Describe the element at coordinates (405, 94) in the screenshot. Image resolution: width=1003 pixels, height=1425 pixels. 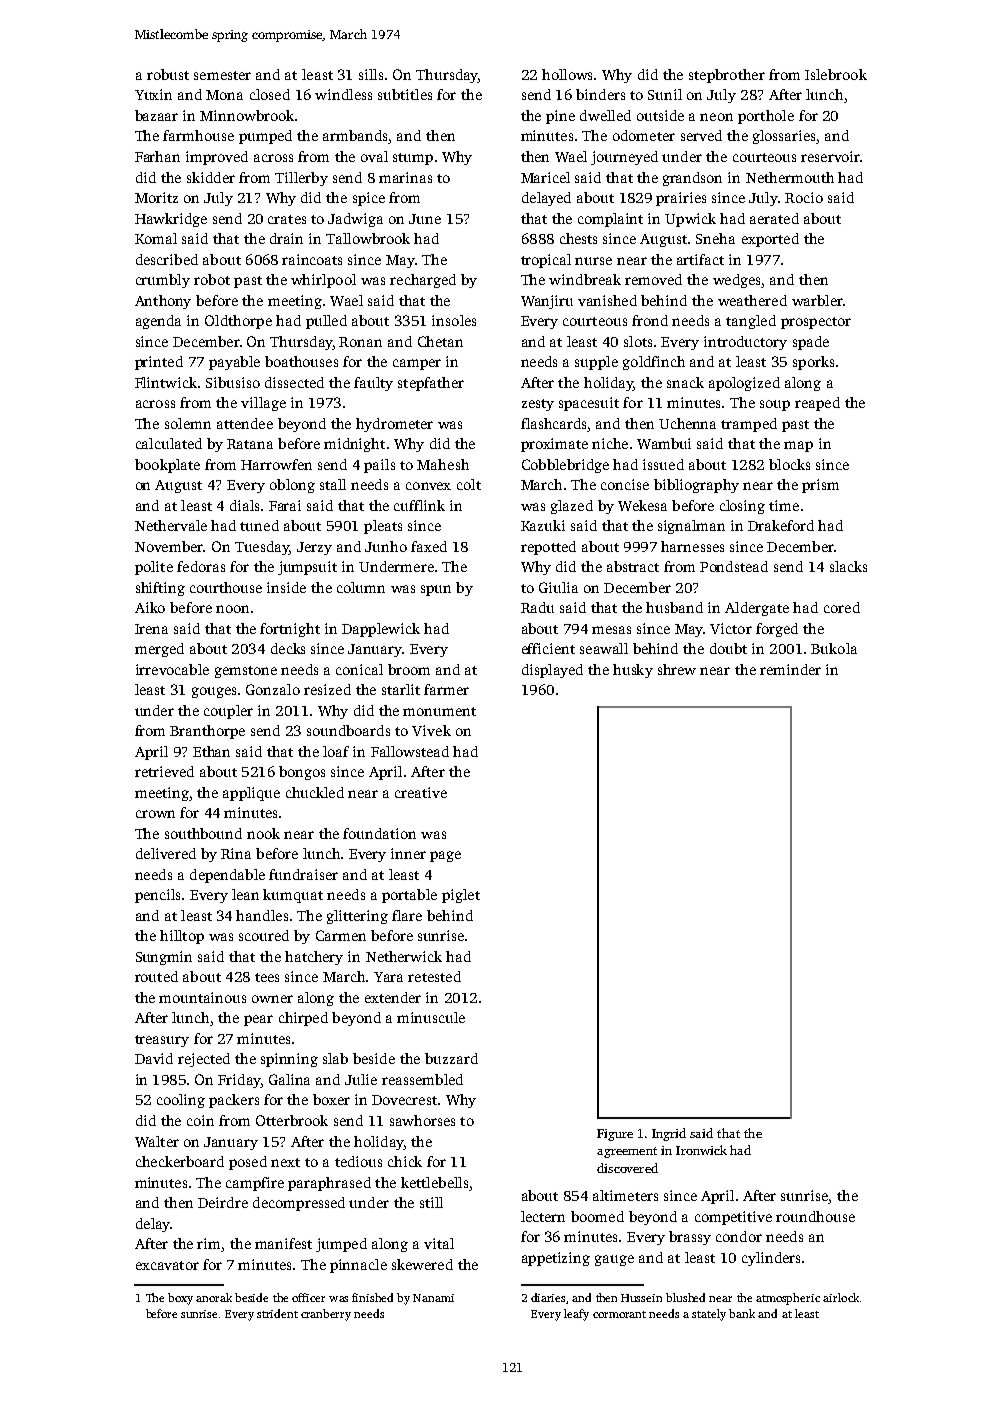
I see `subtitles` at that location.
